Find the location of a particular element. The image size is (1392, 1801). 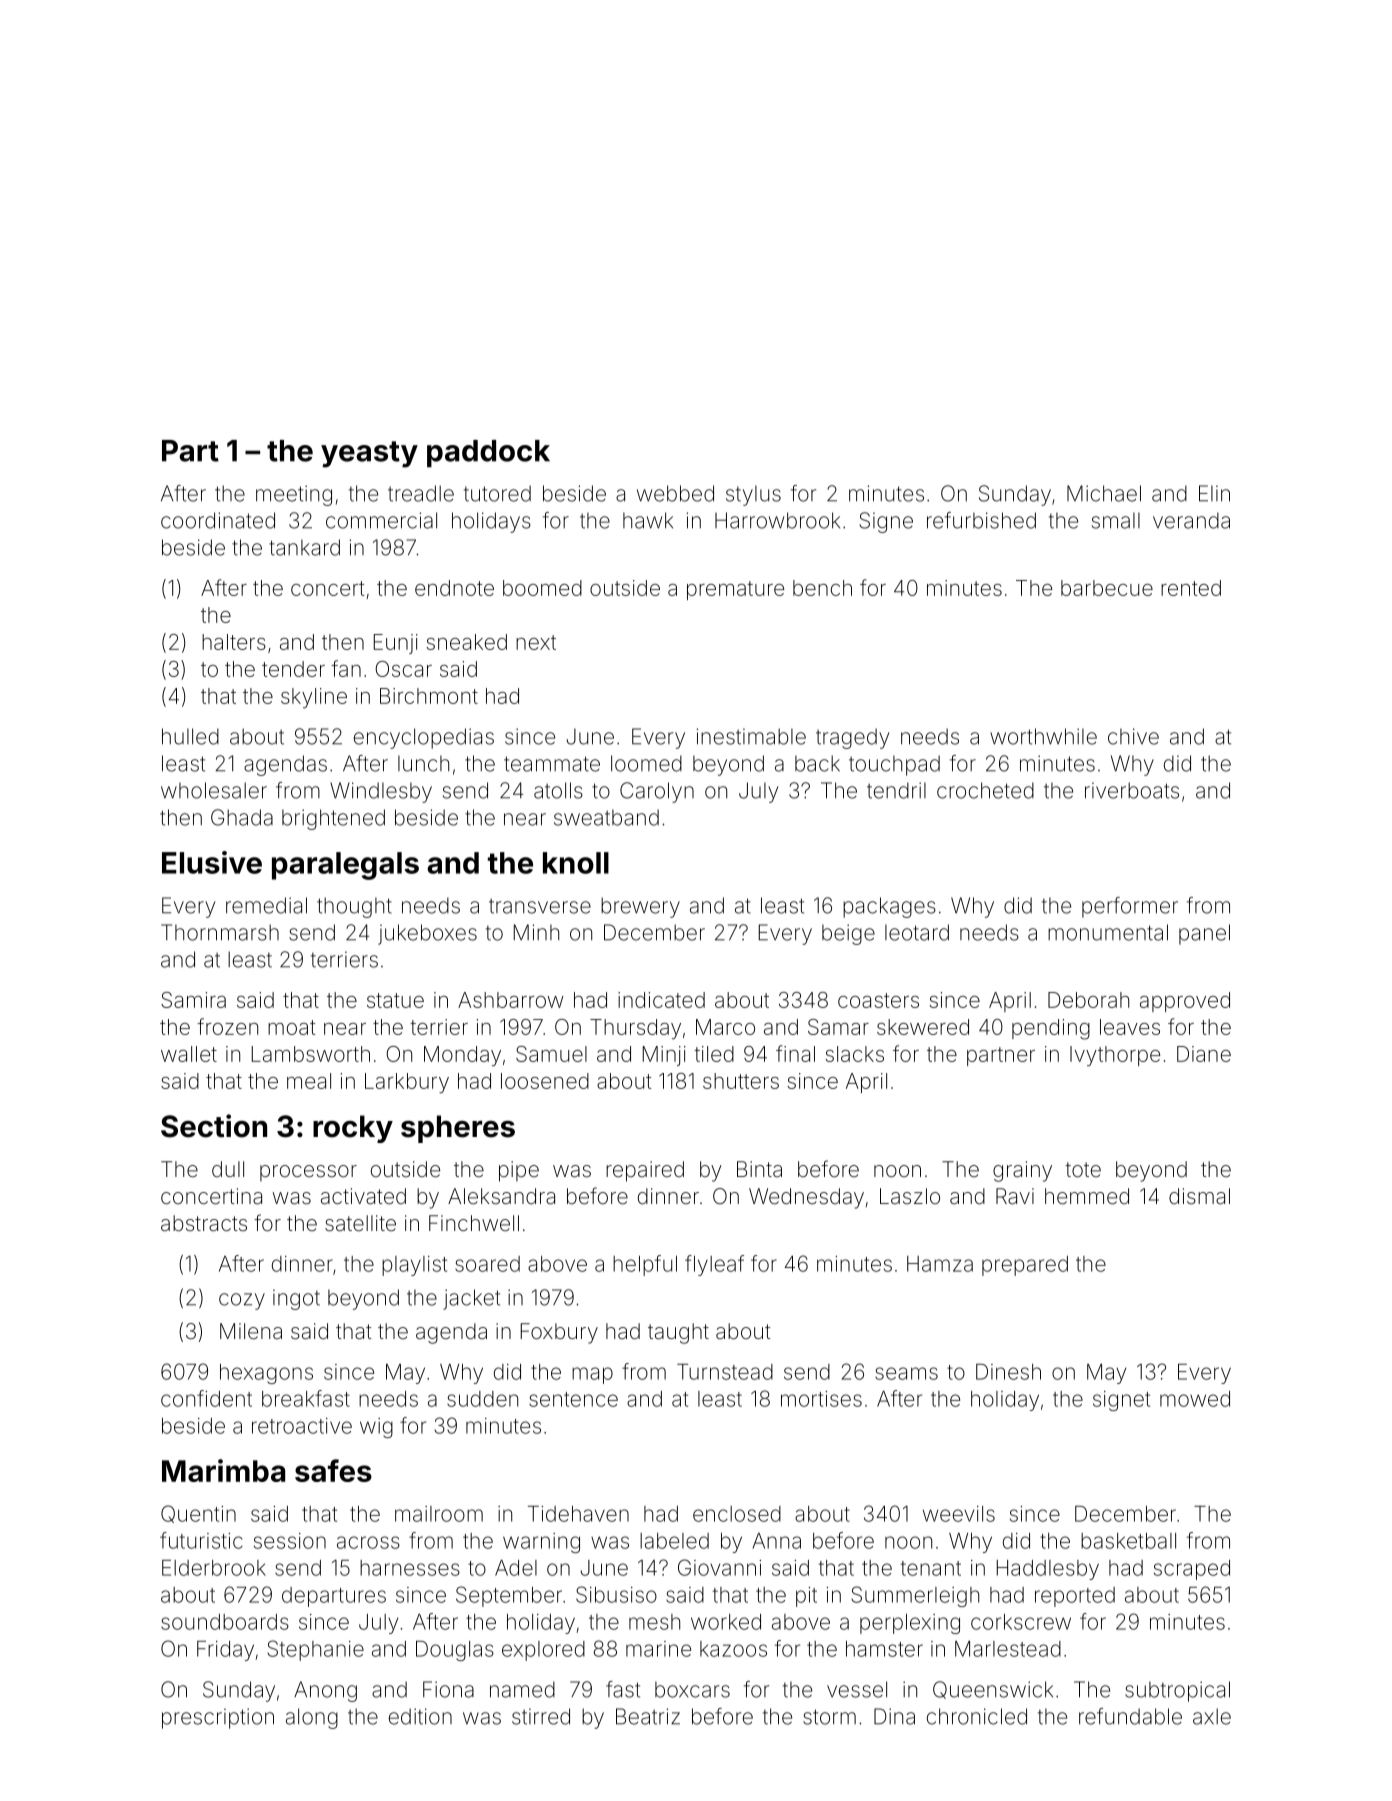

Stephanie is located at coordinates (315, 1650).
